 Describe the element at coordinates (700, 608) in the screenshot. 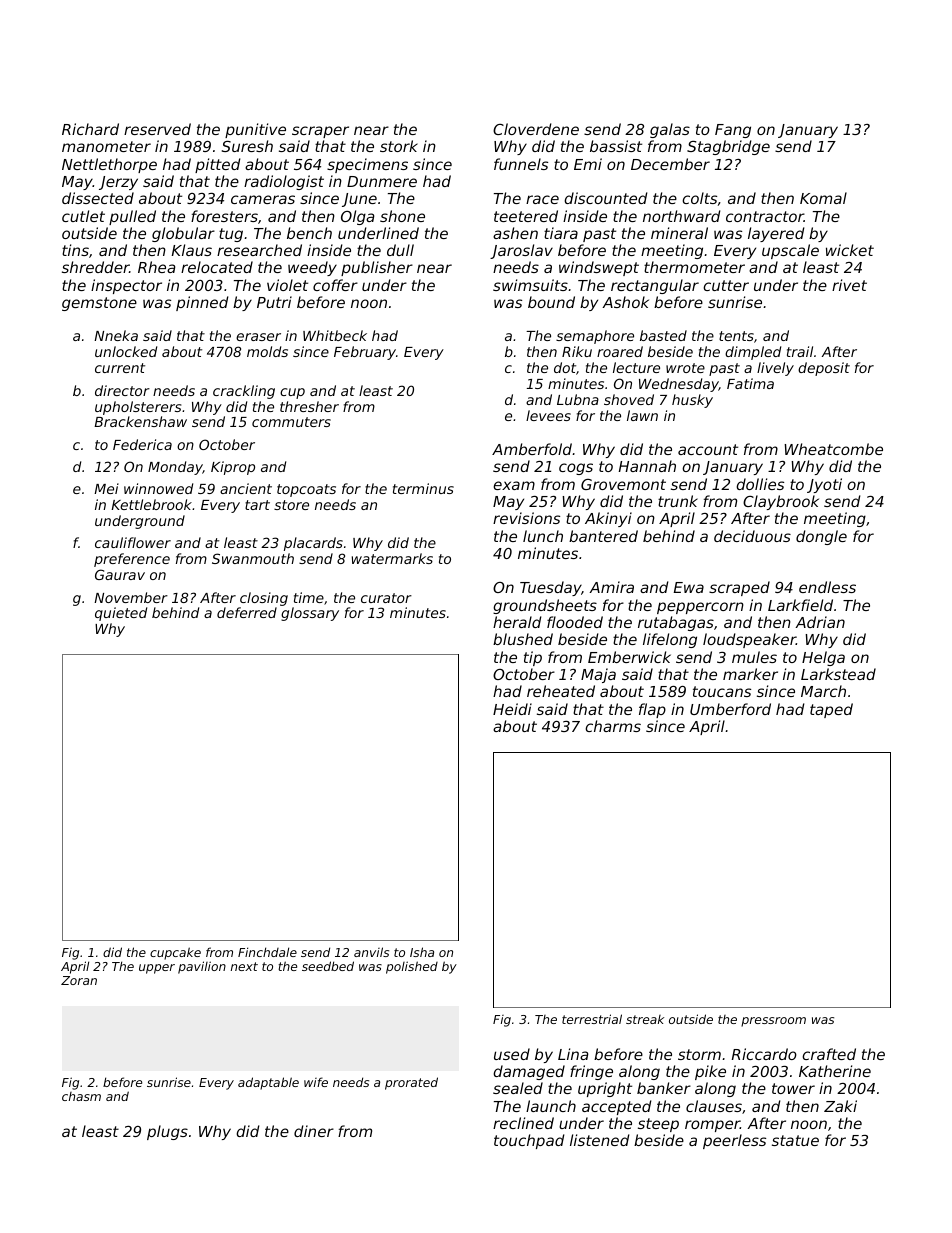

I see `peppercorn` at that location.
